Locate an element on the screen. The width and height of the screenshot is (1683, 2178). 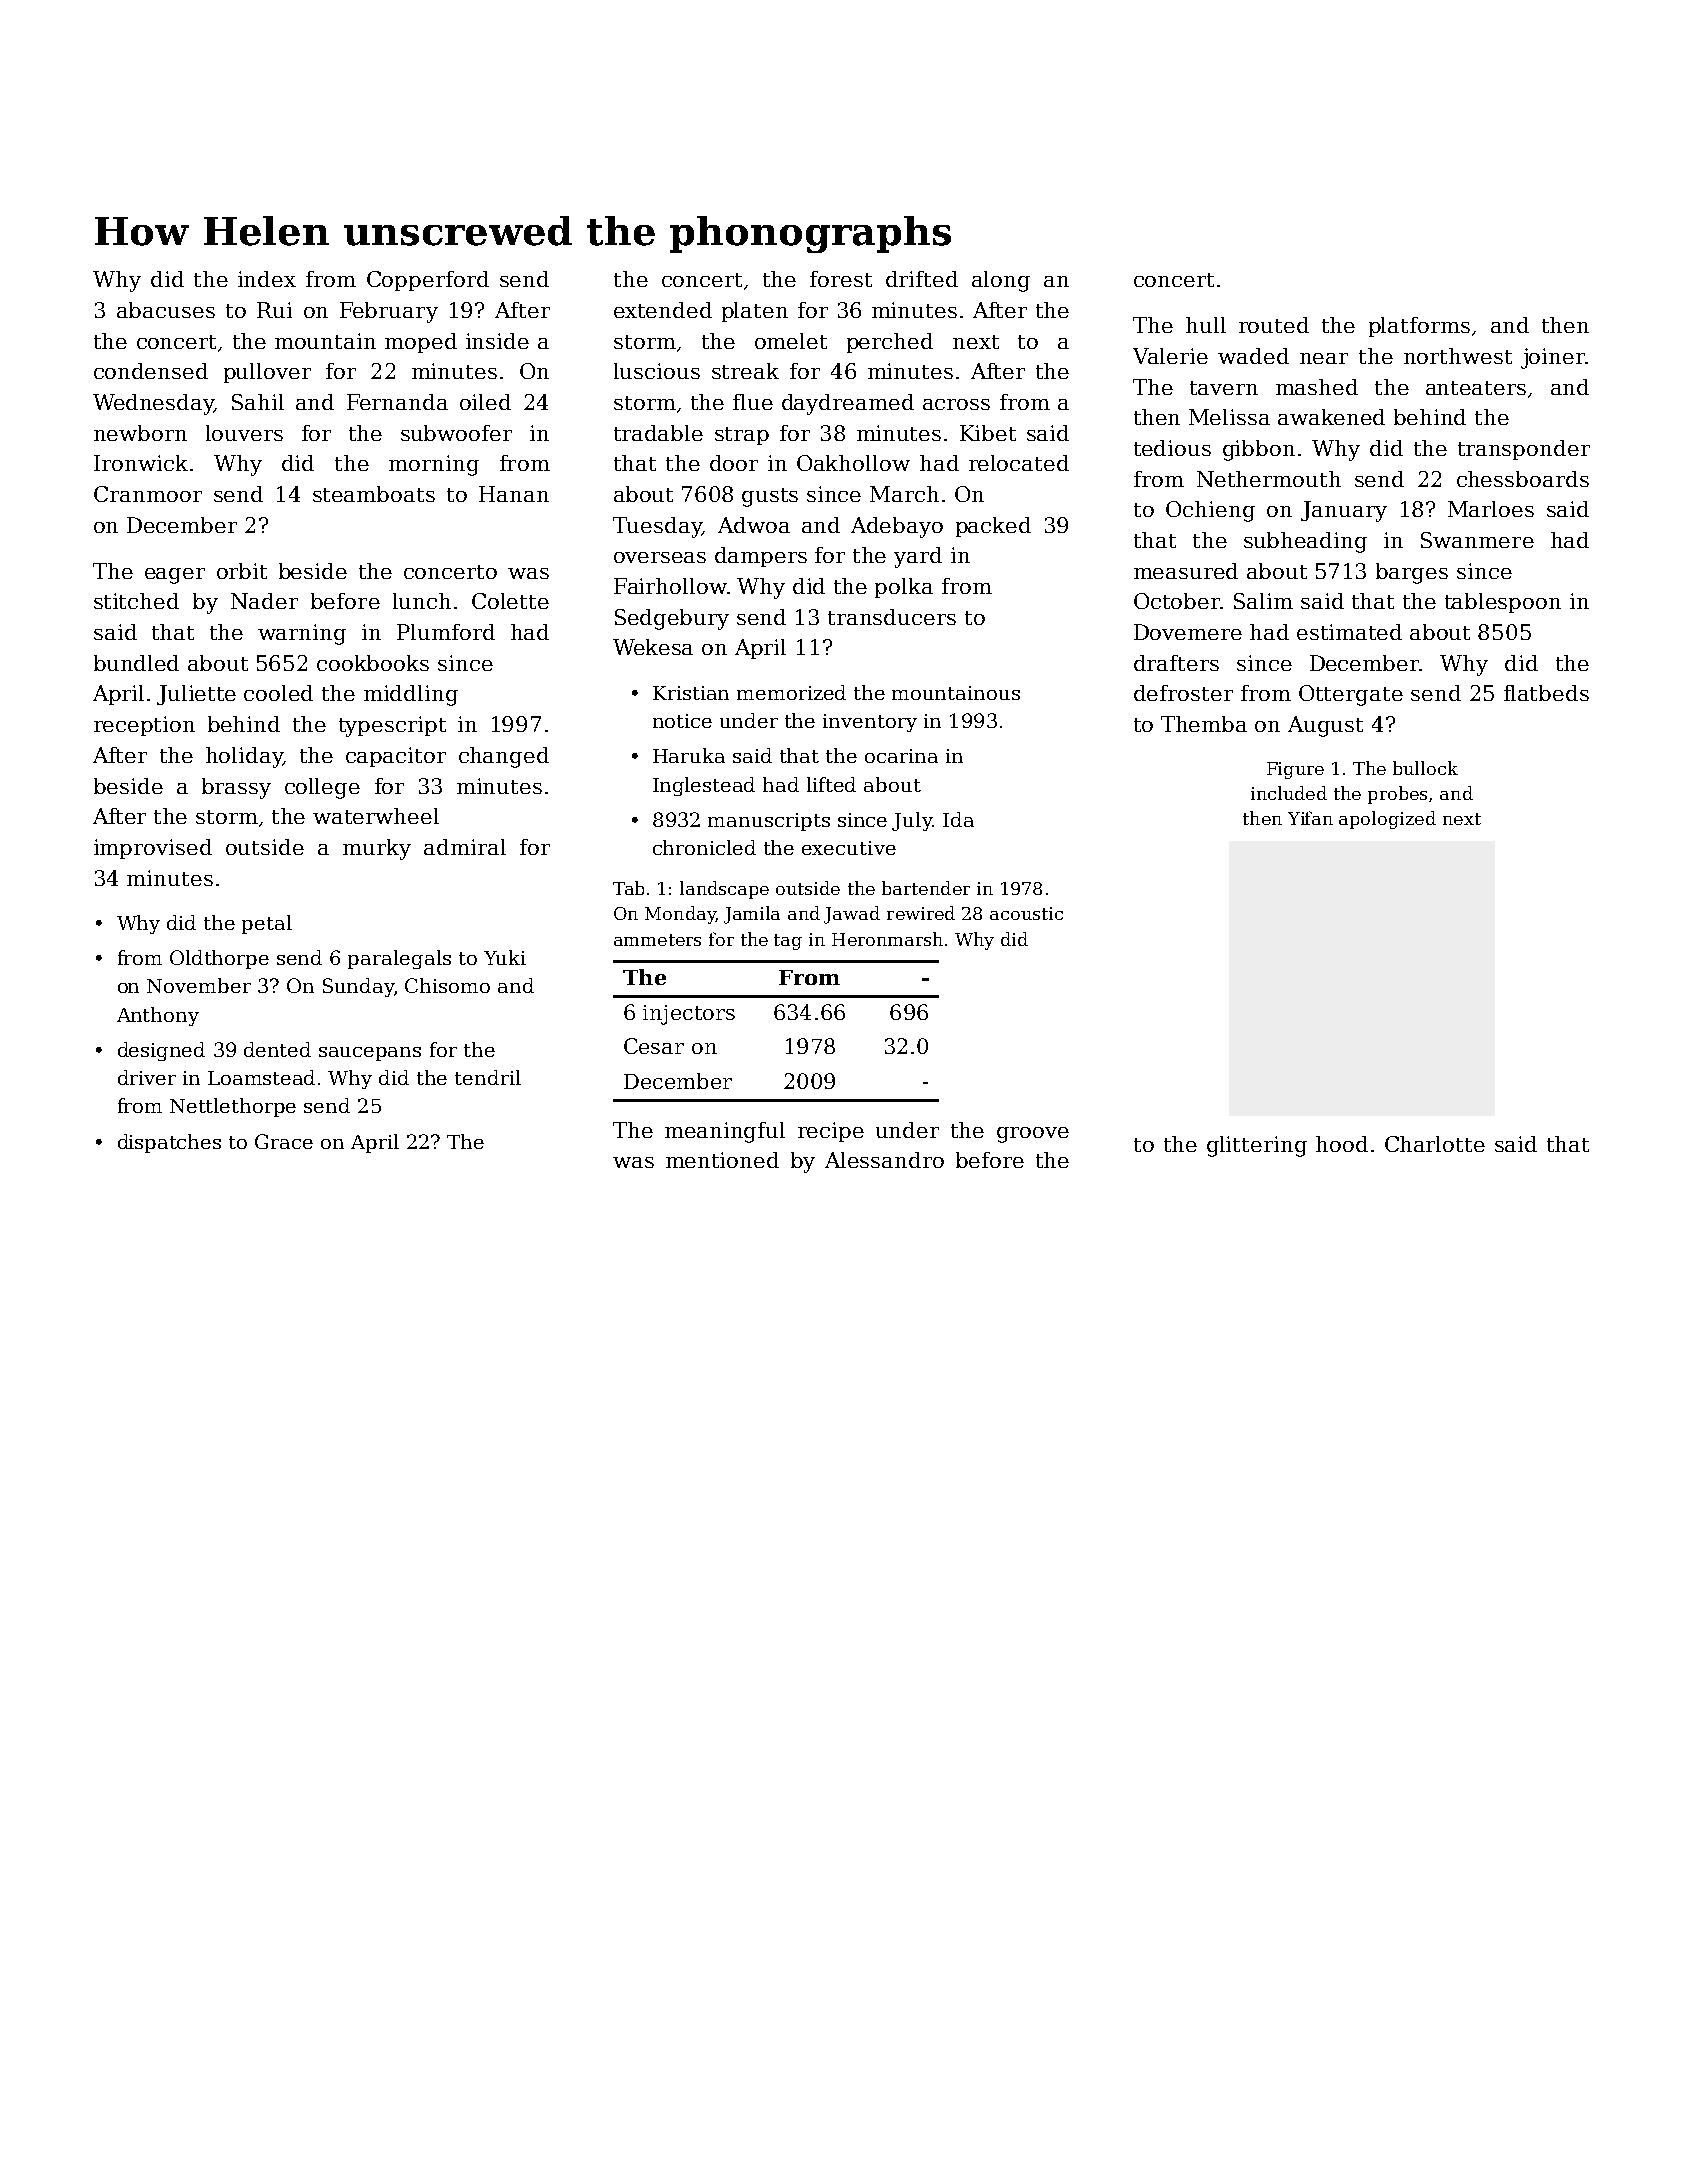
orbit is located at coordinates (242, 571).
